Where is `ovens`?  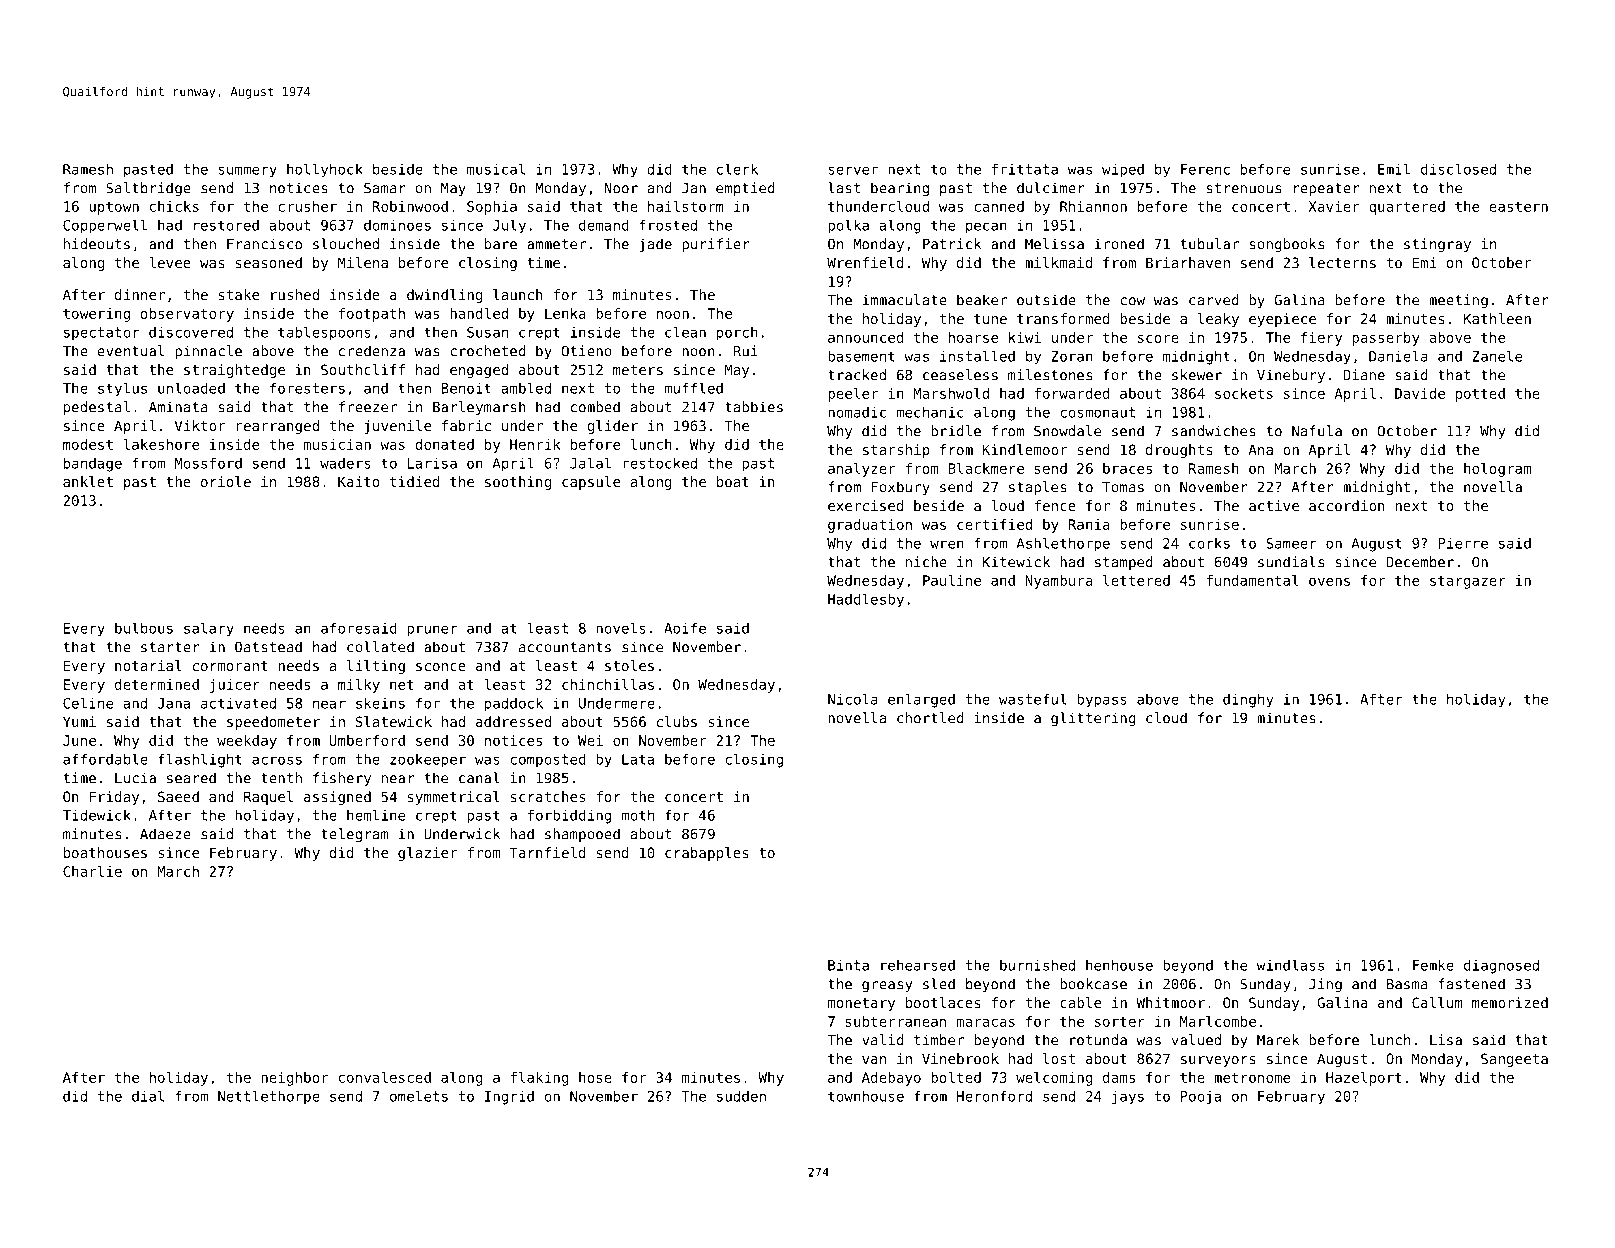
ovens is located at coordinates (1329, 582).
